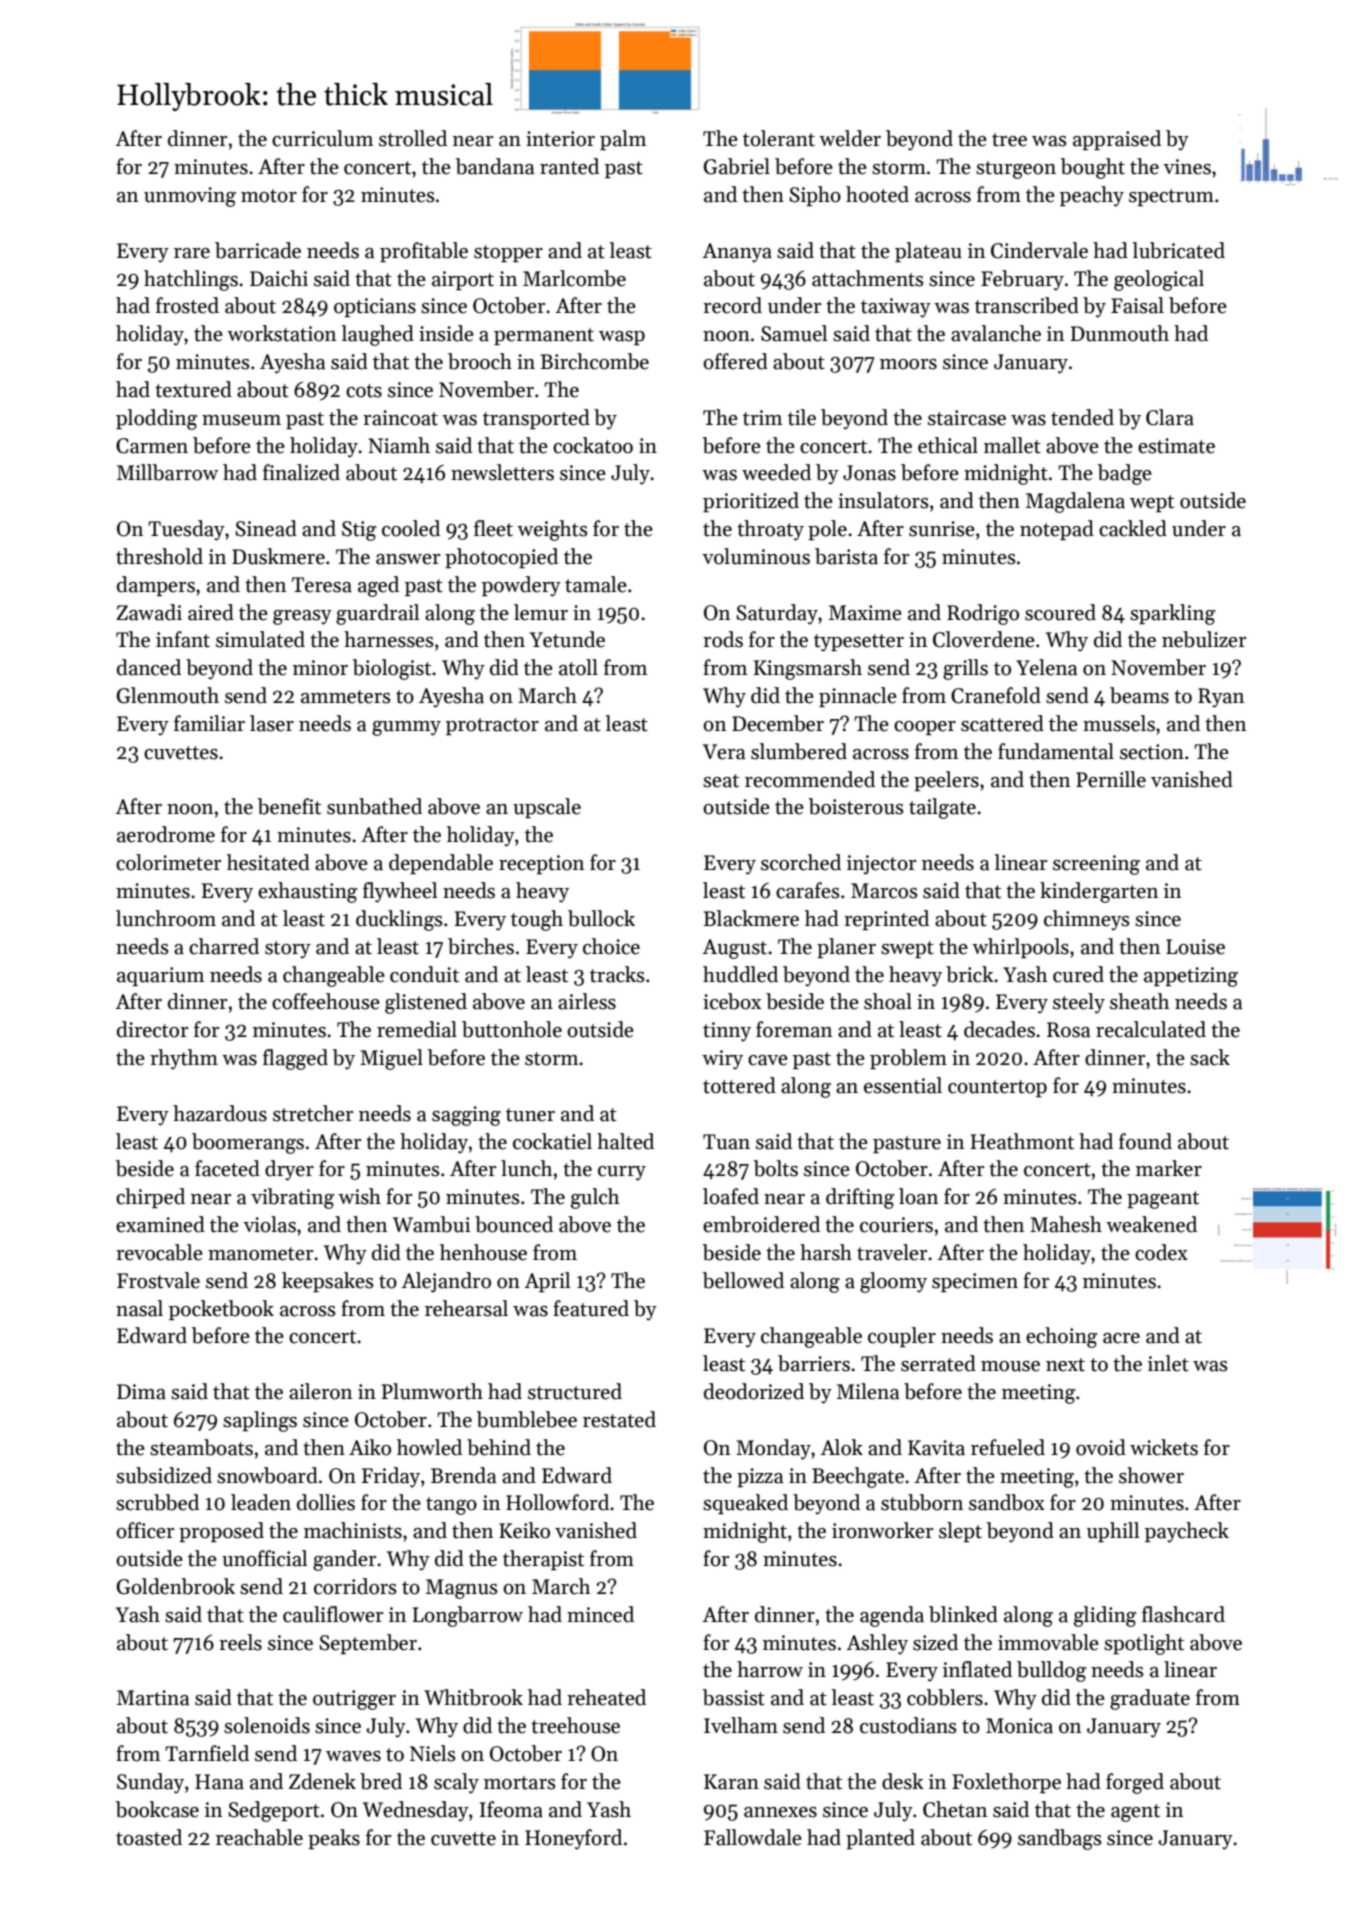 The height and width of the document is (1929, 1364). Describe the element at coordinates (1145, 1141) in the document. I see `found` at that location.
